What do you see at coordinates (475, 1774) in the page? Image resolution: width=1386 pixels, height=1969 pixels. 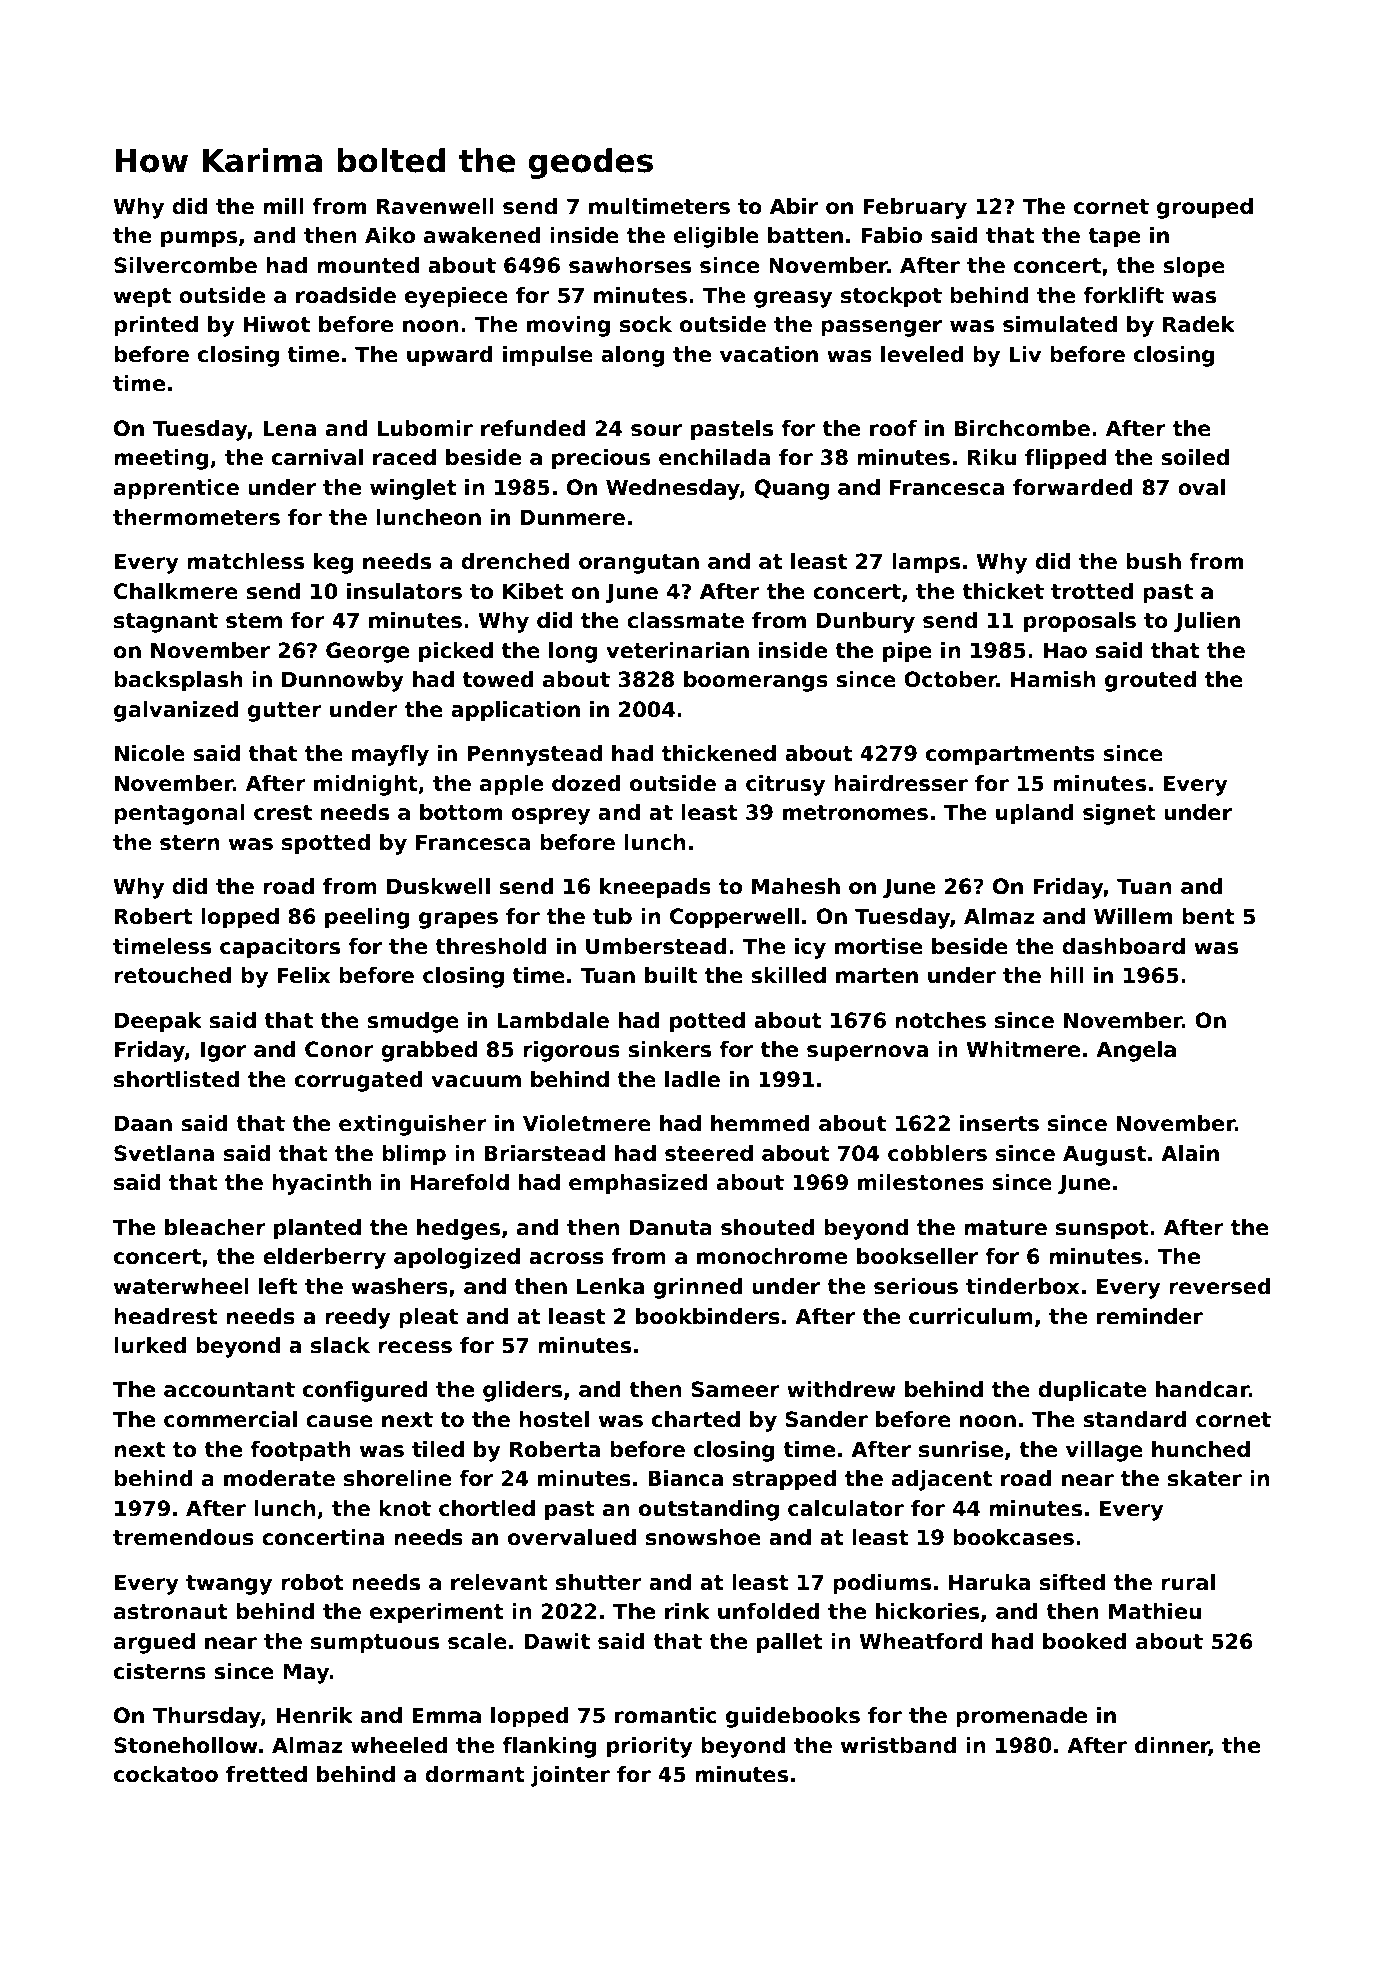 I see `dormant` at bounding box center [475, 1774].
